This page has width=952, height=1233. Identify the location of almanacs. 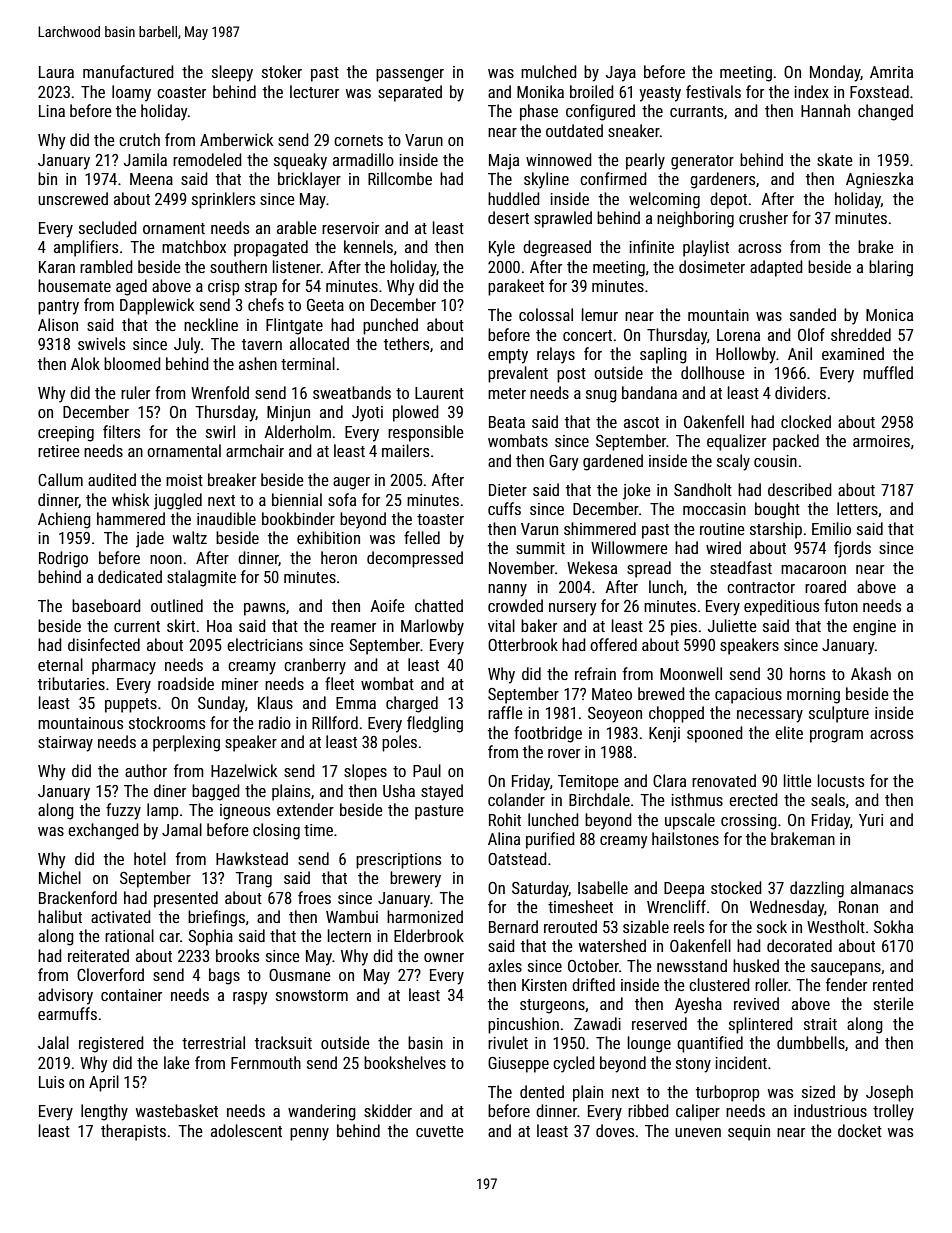
(882, 887).
